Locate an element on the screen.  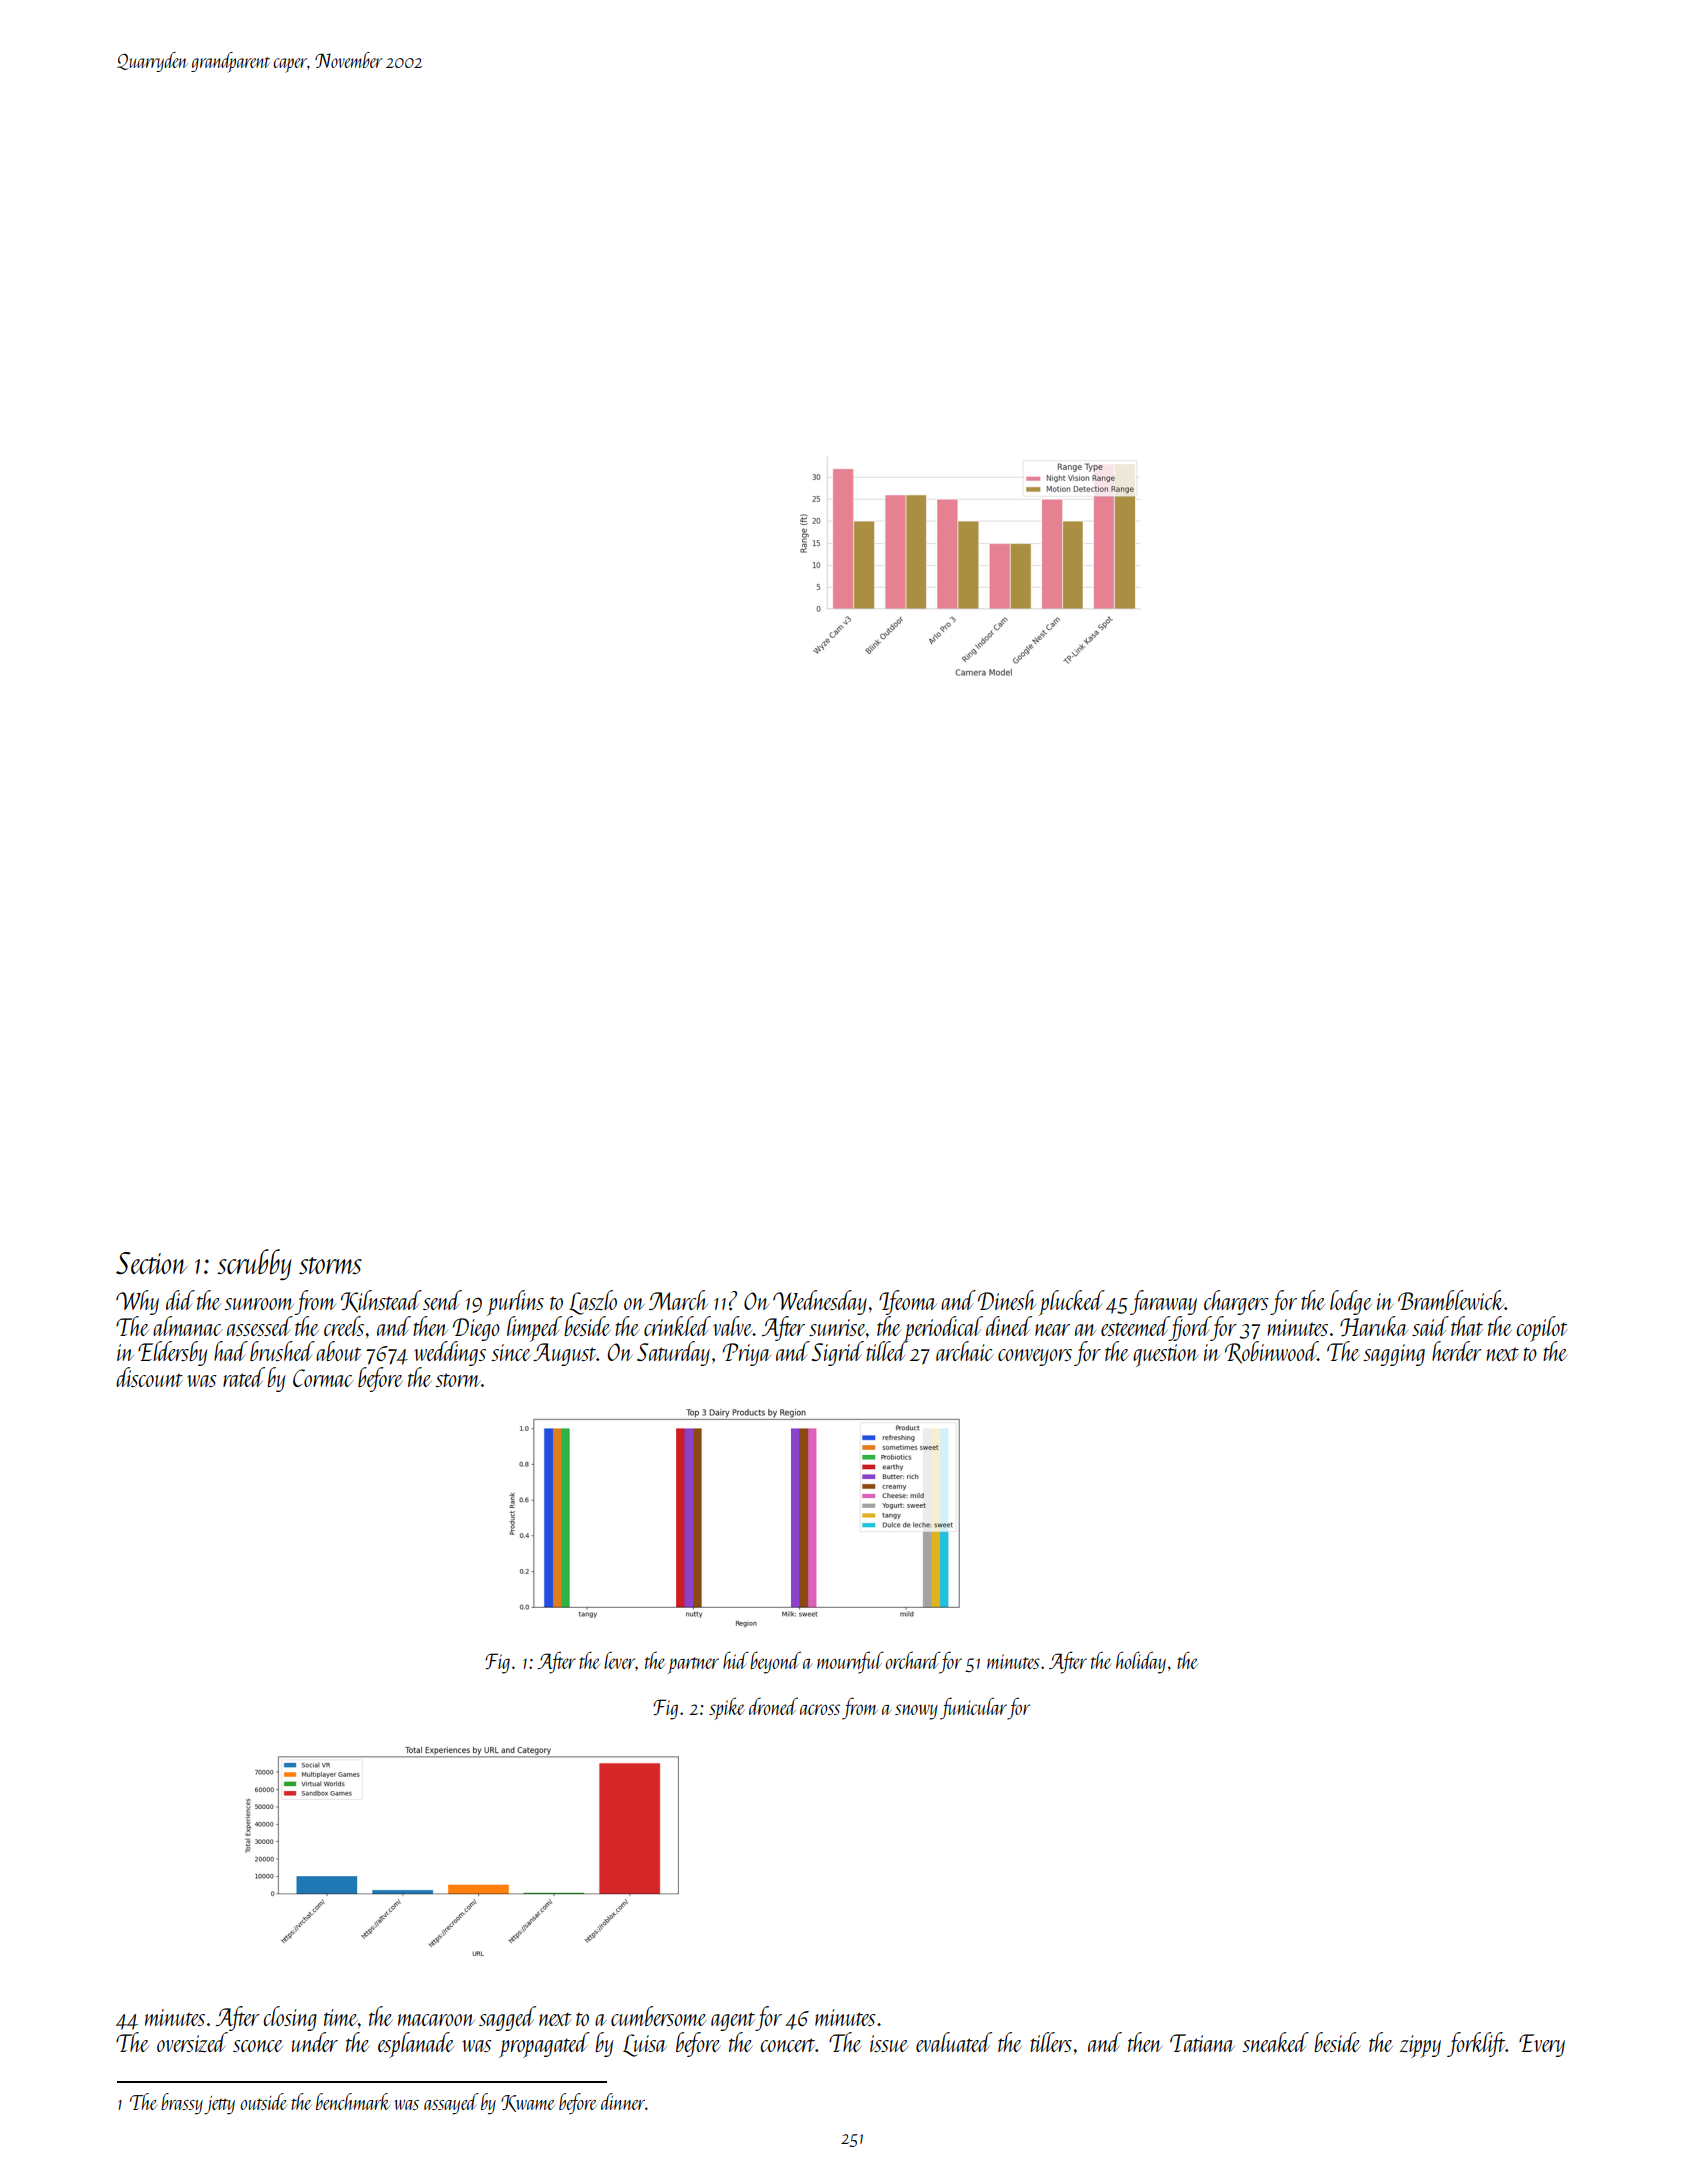
lever is located at coordinates (619, 1660).
